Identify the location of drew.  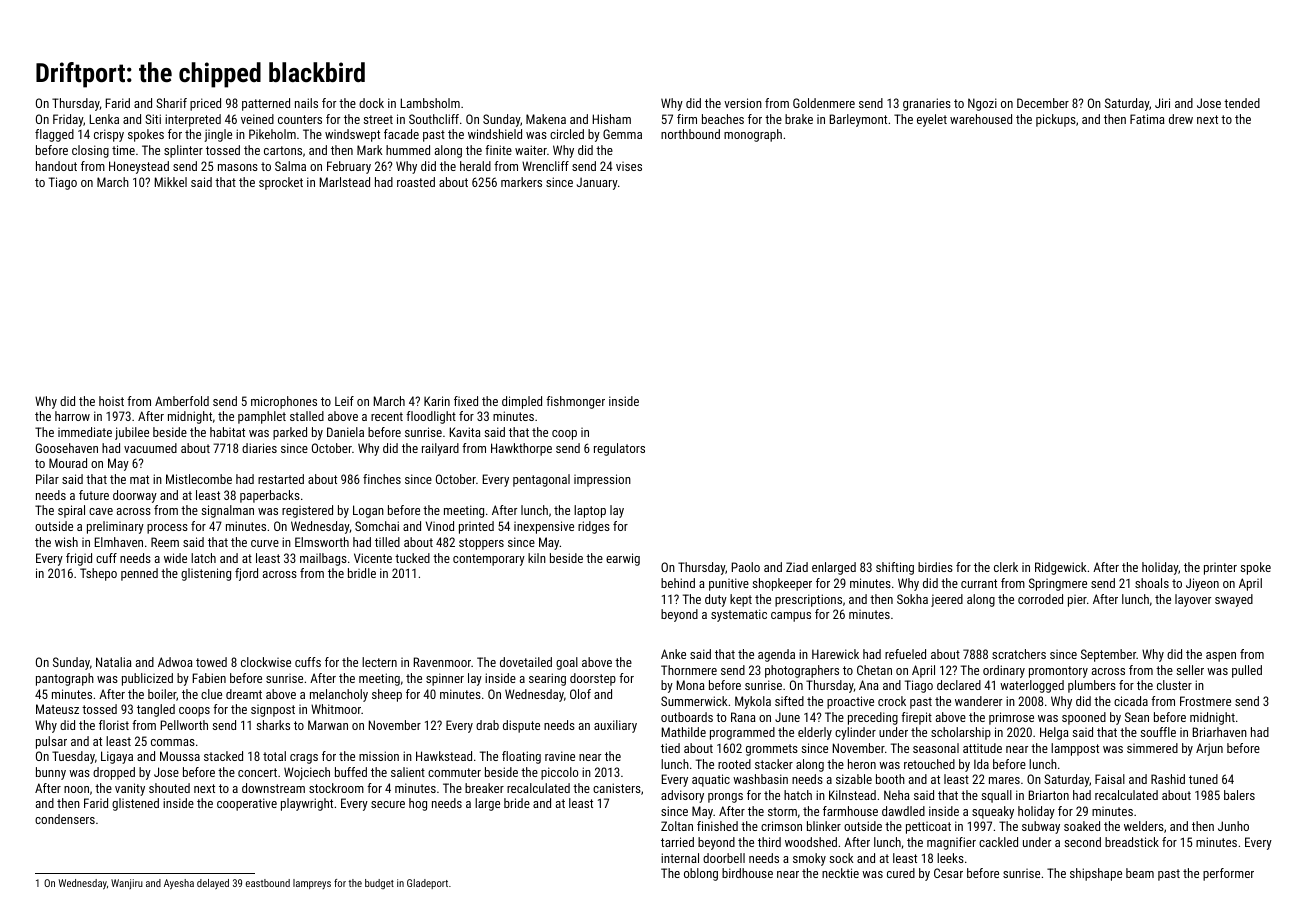
(1181, 119).
